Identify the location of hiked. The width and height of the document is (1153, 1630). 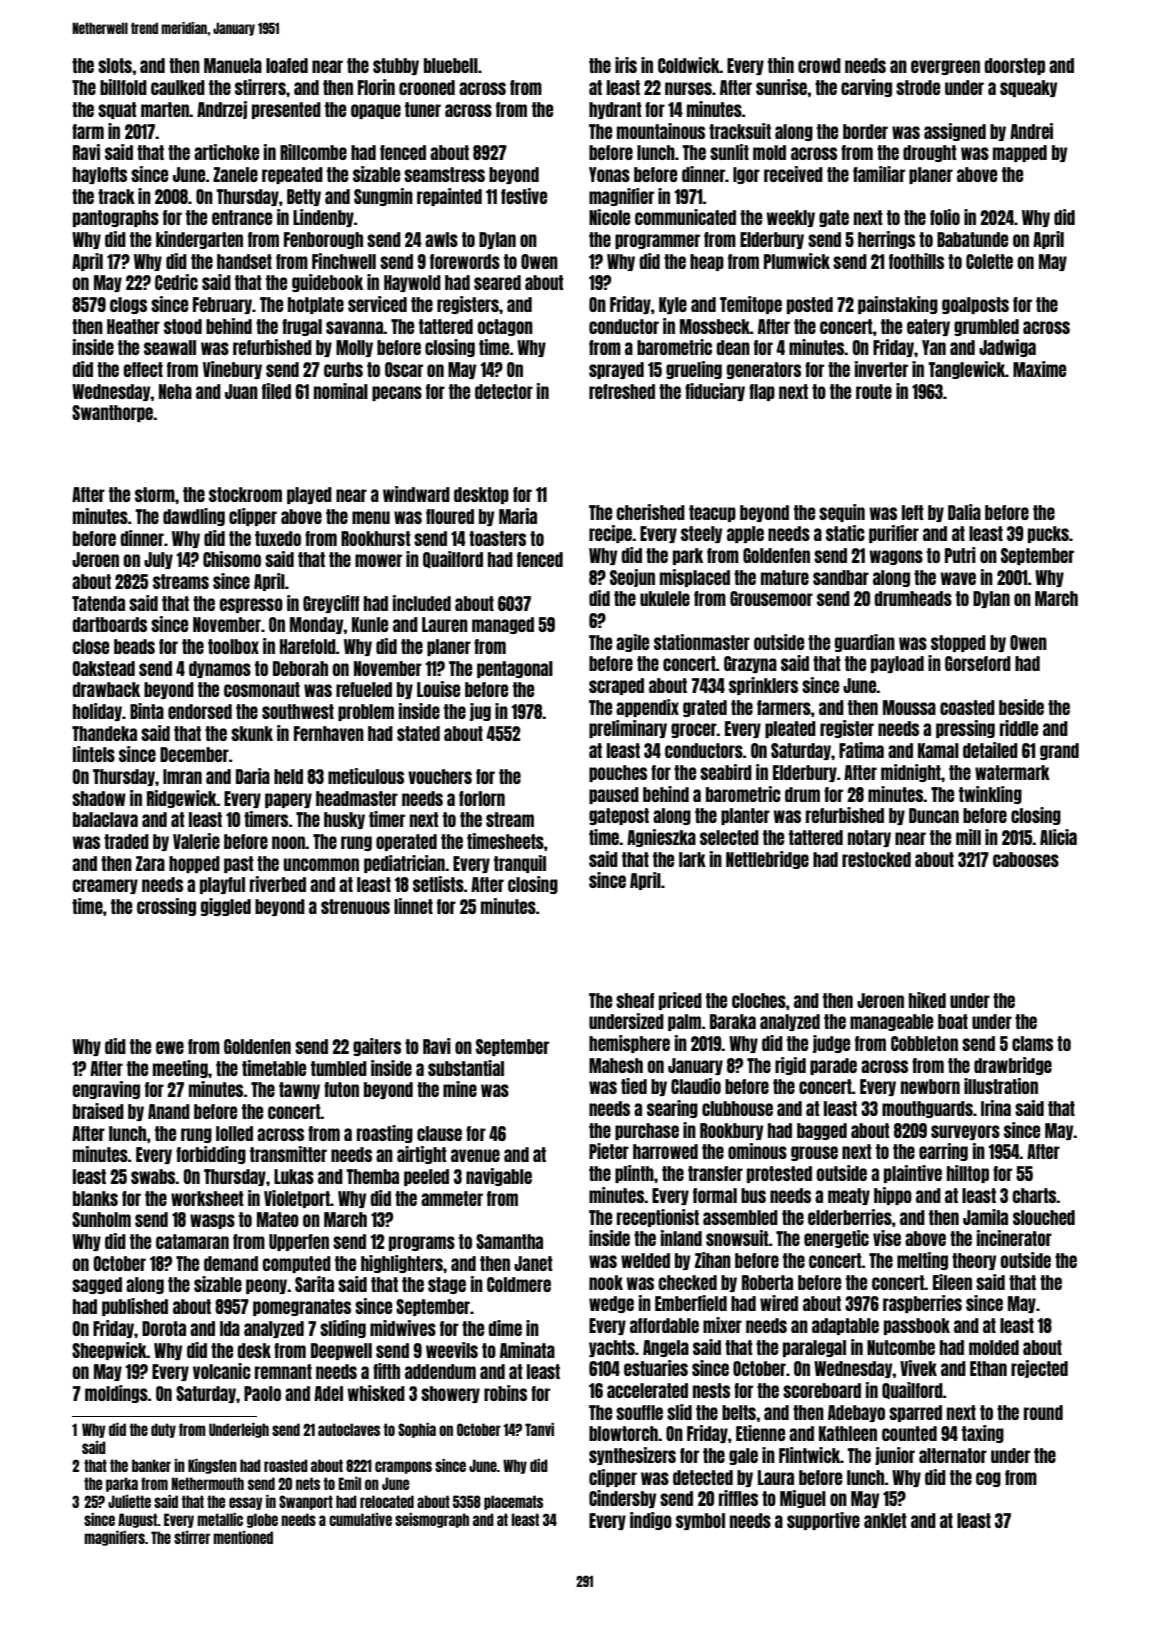
(927, 1000).
